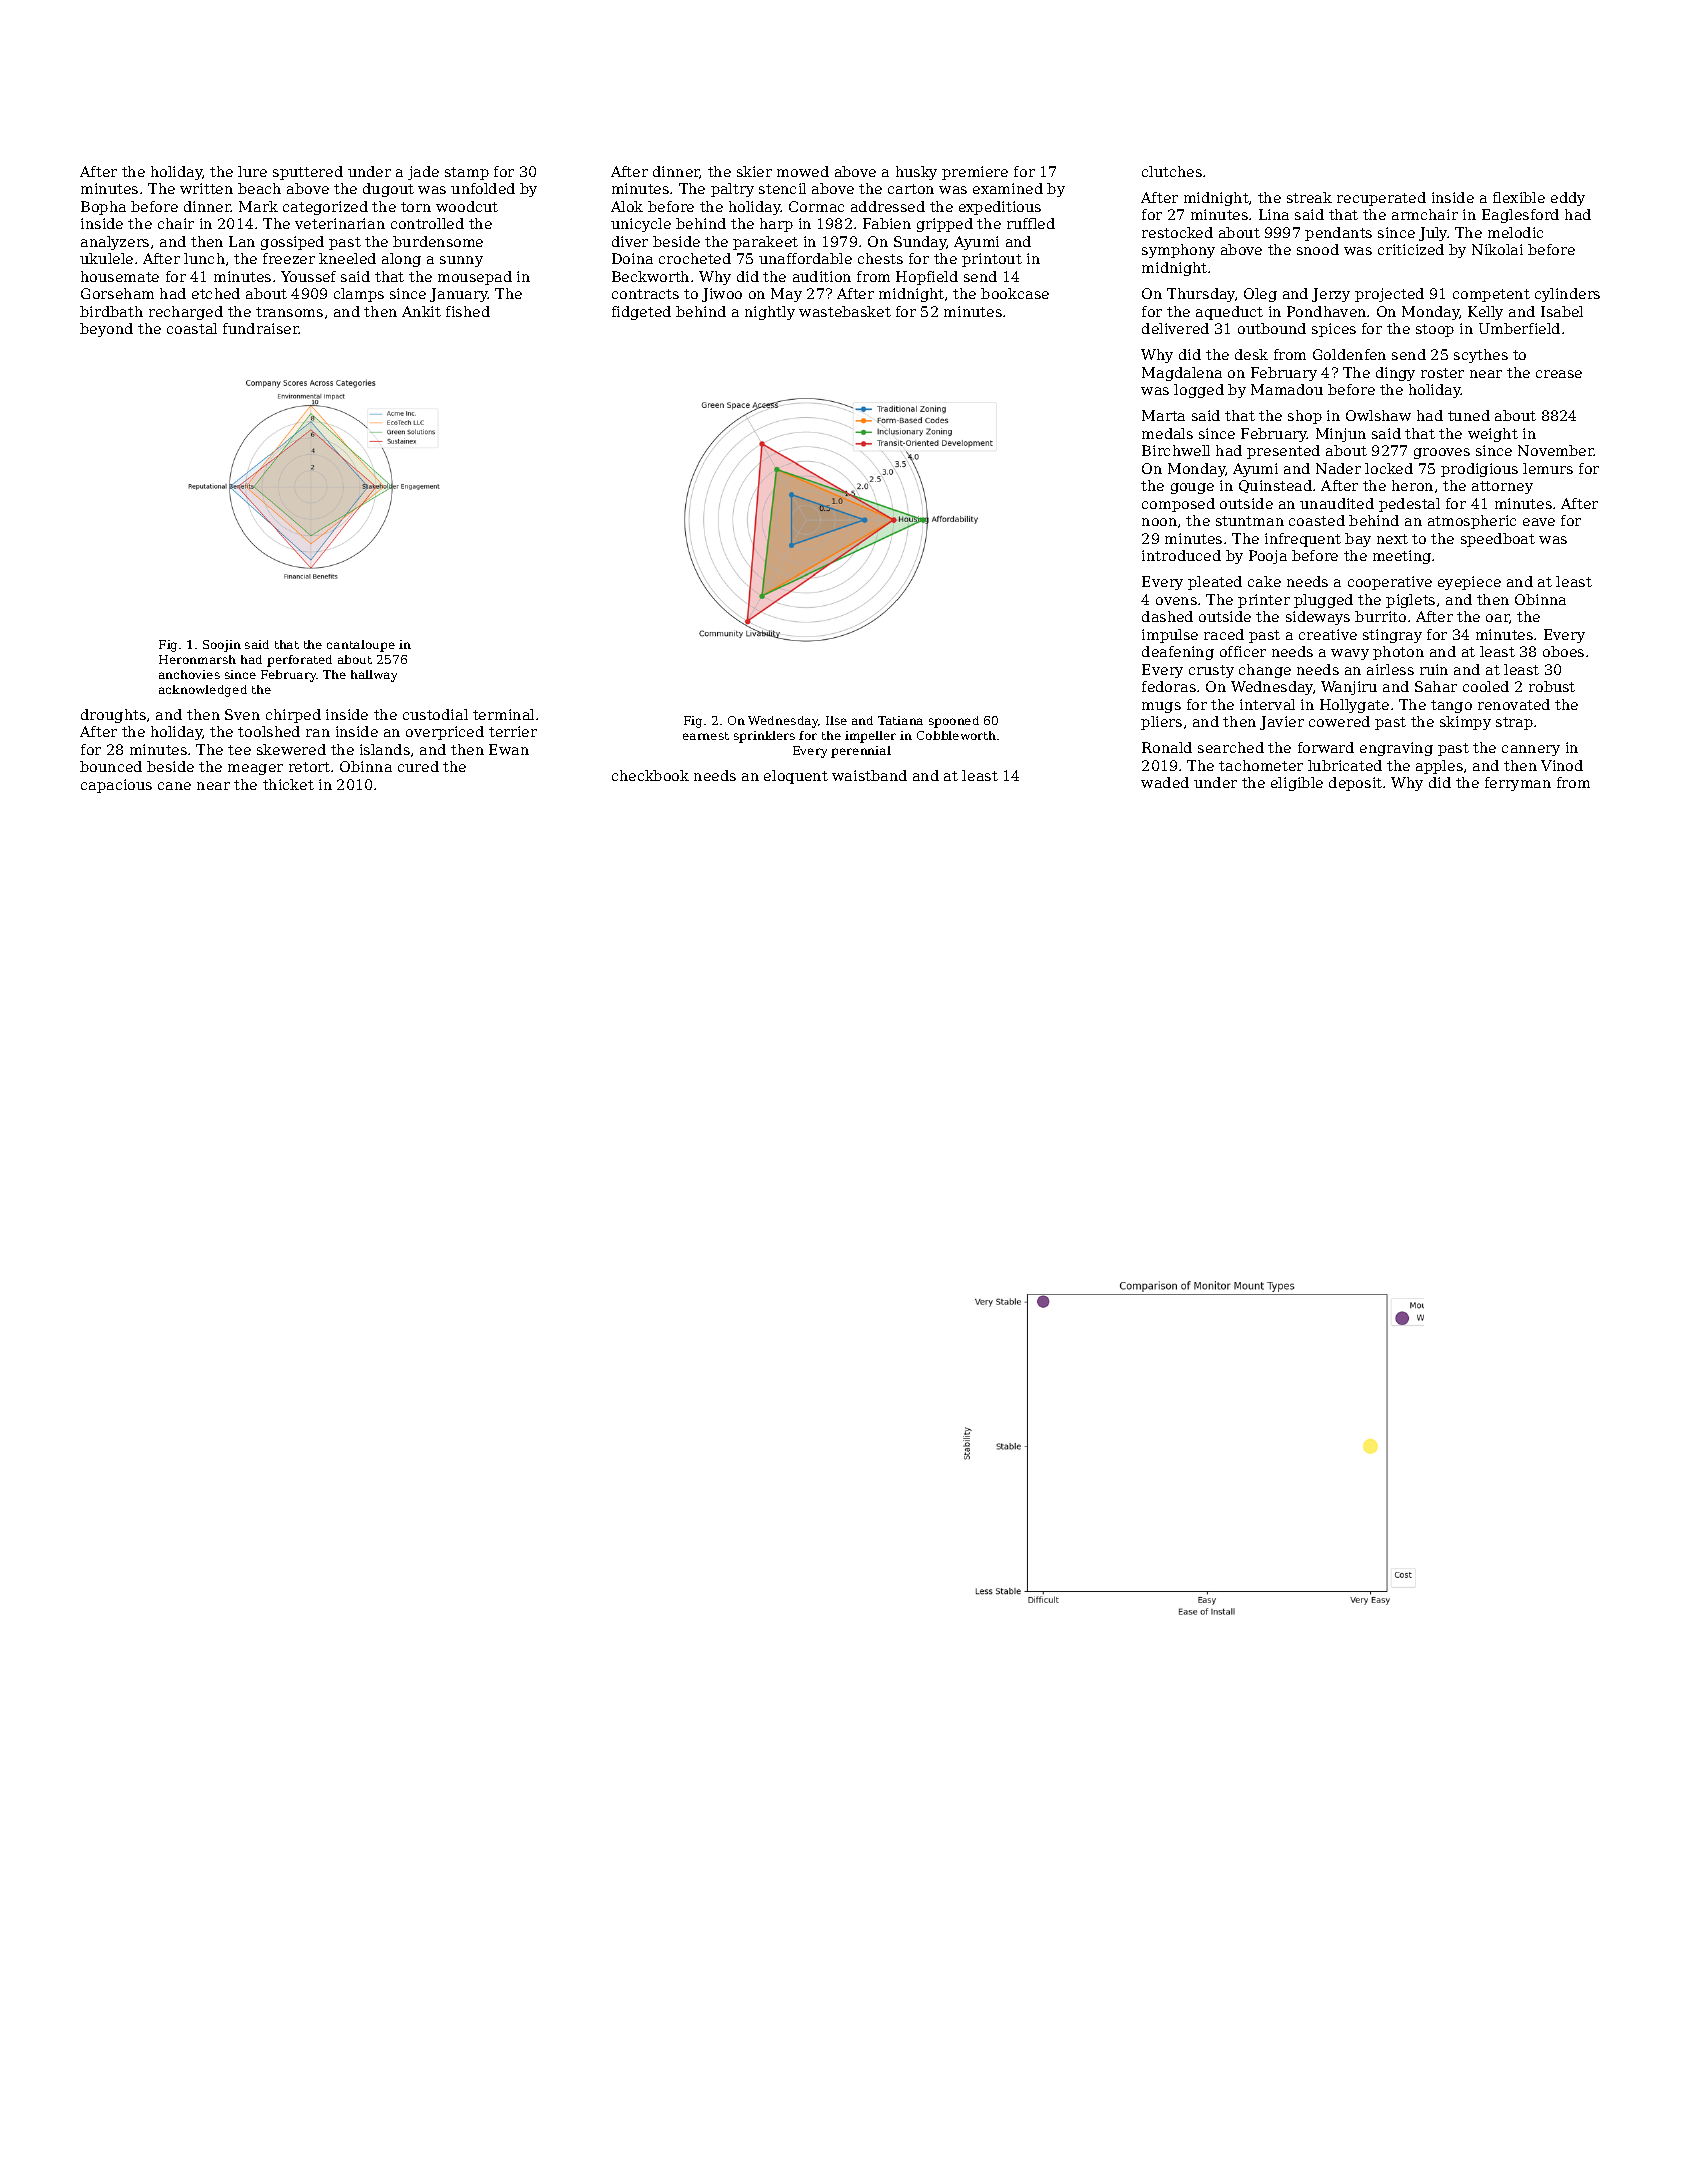  I want to click on speedboat, so click(1498, 540).
